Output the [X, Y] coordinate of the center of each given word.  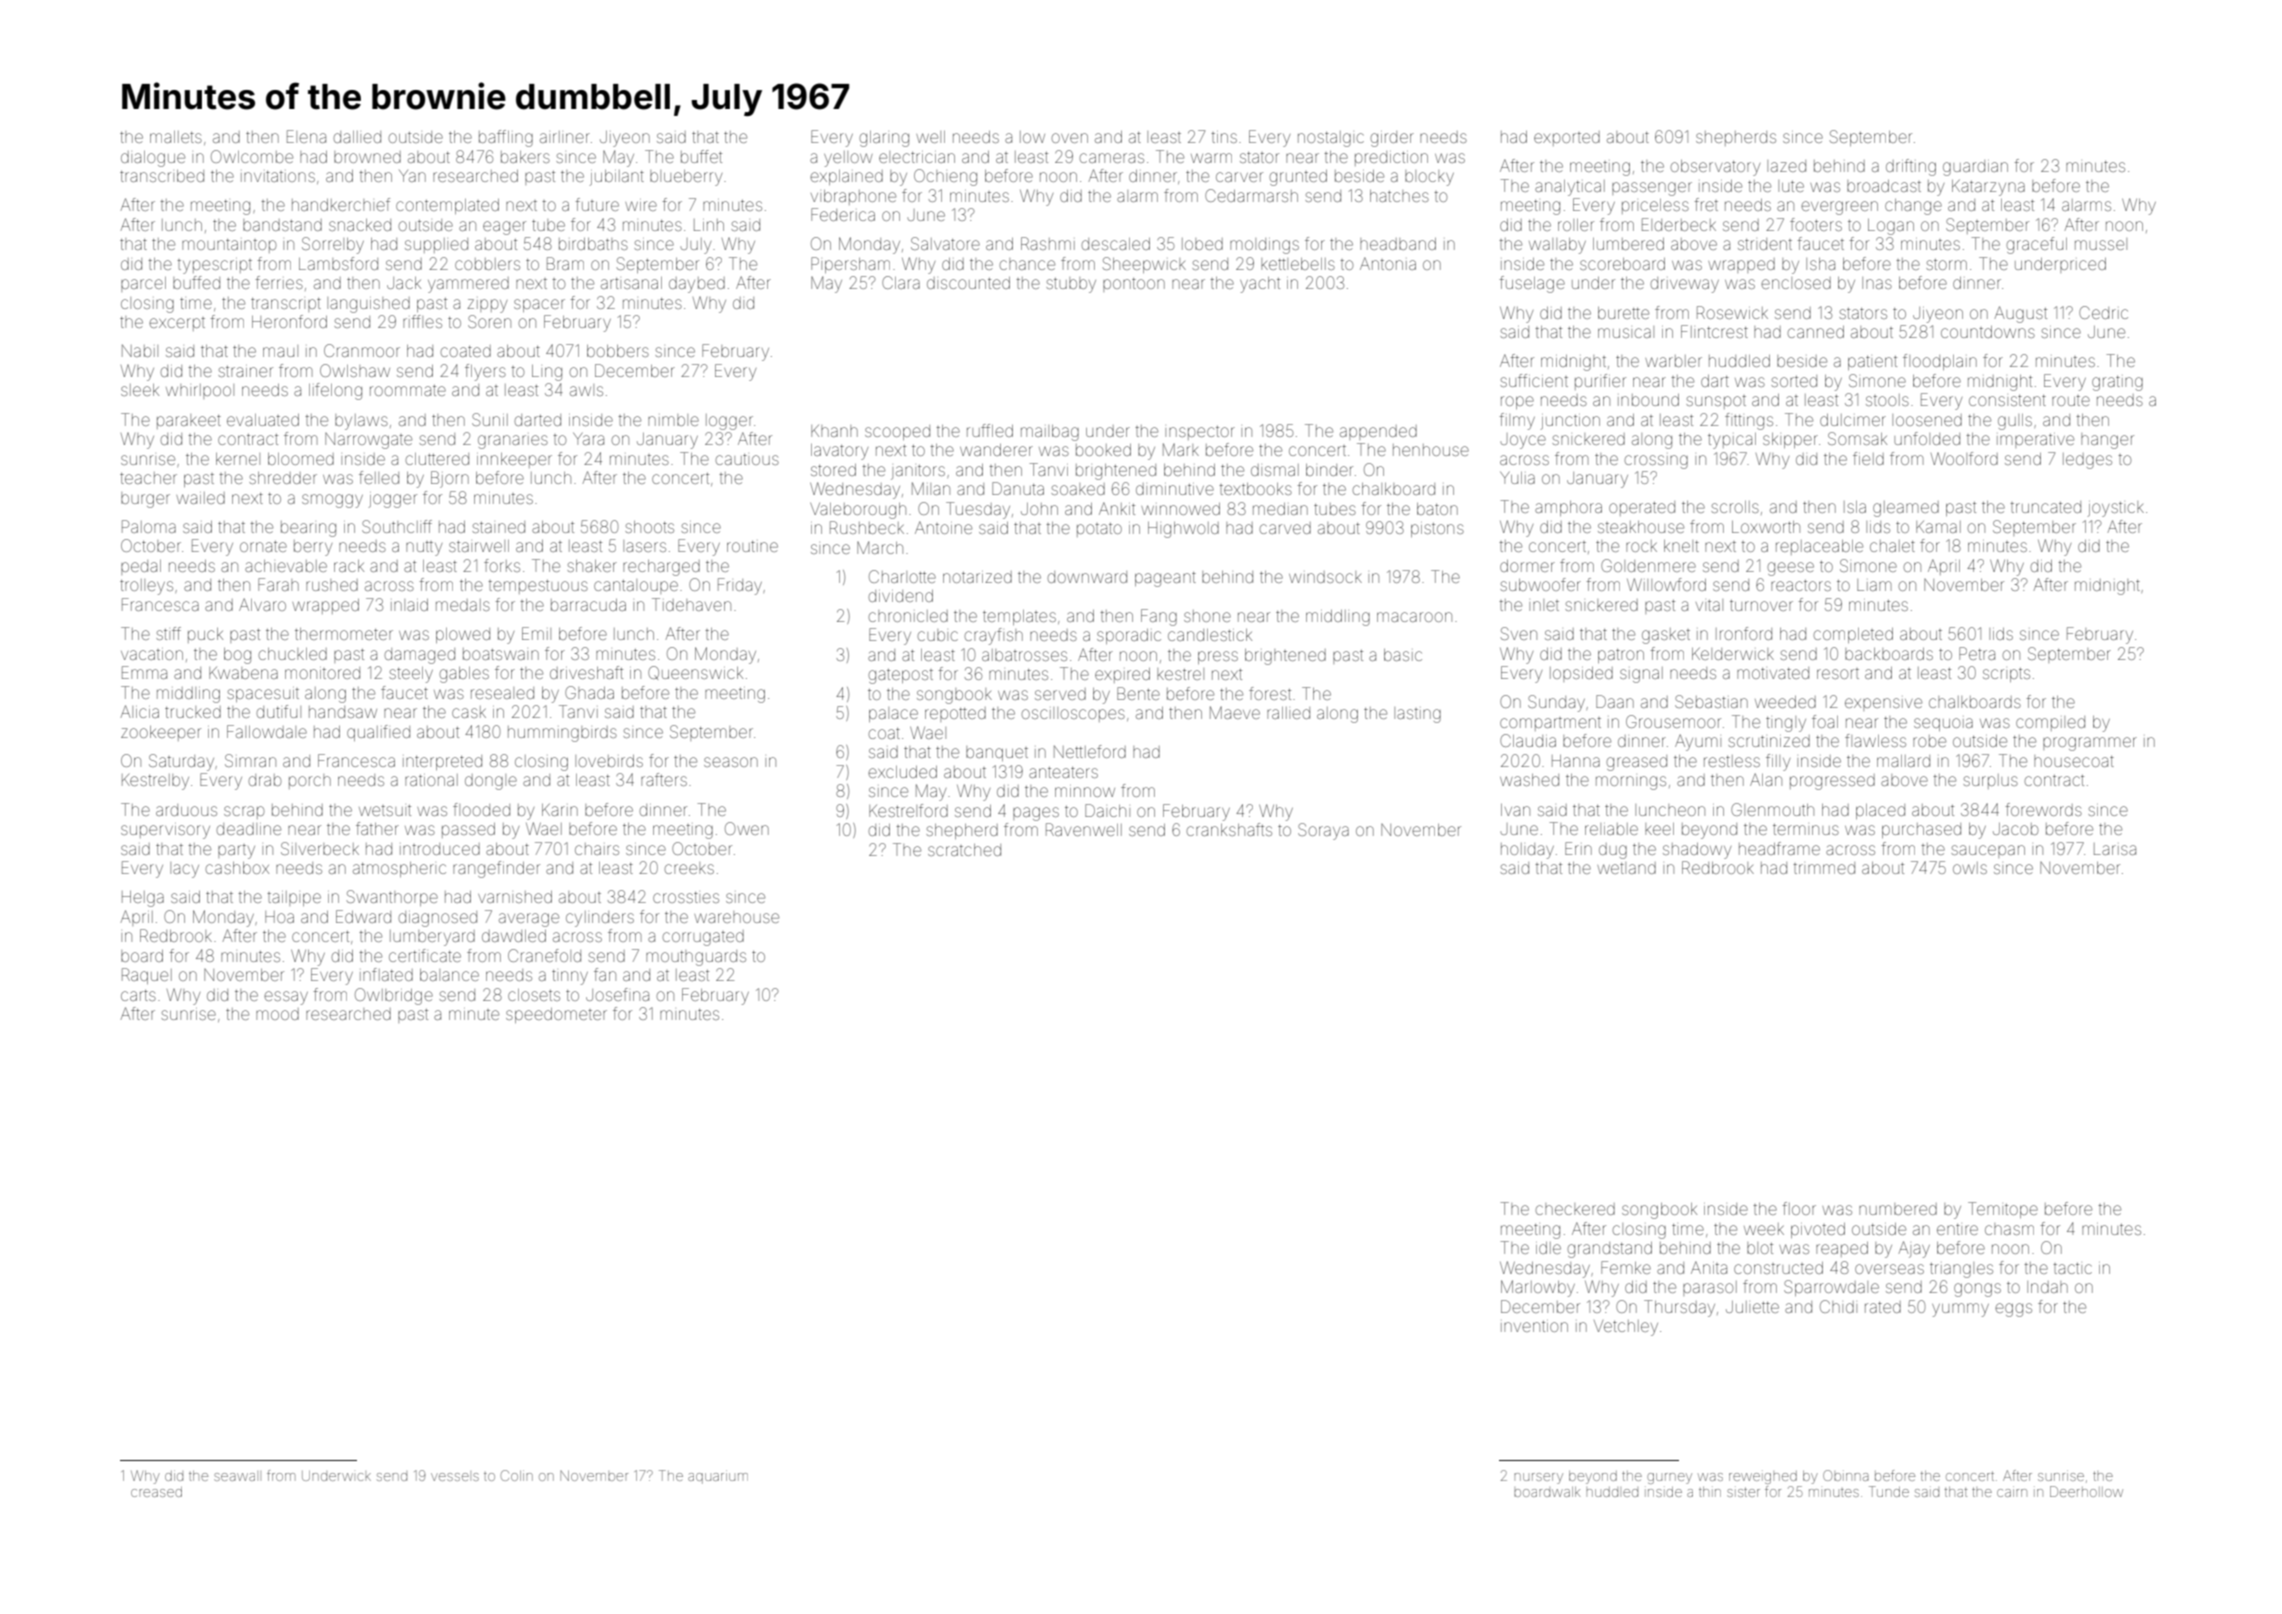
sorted [1794, 381]
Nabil [140, 350]
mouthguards [696, 958]
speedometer [556, 1015]
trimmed [1824, 868]
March [880, 547]
